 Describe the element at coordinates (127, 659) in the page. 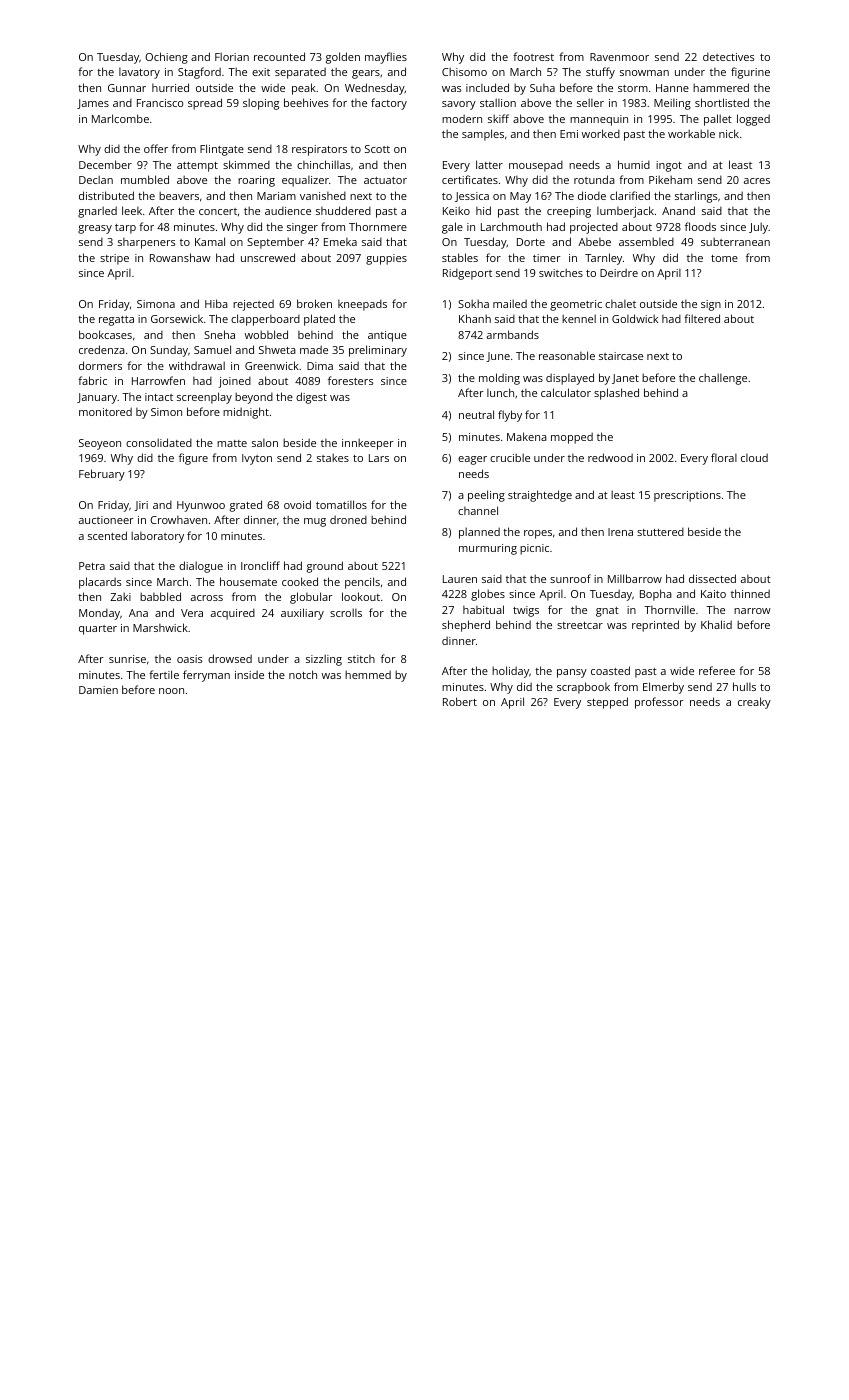

I see `sunrise` at that location.
